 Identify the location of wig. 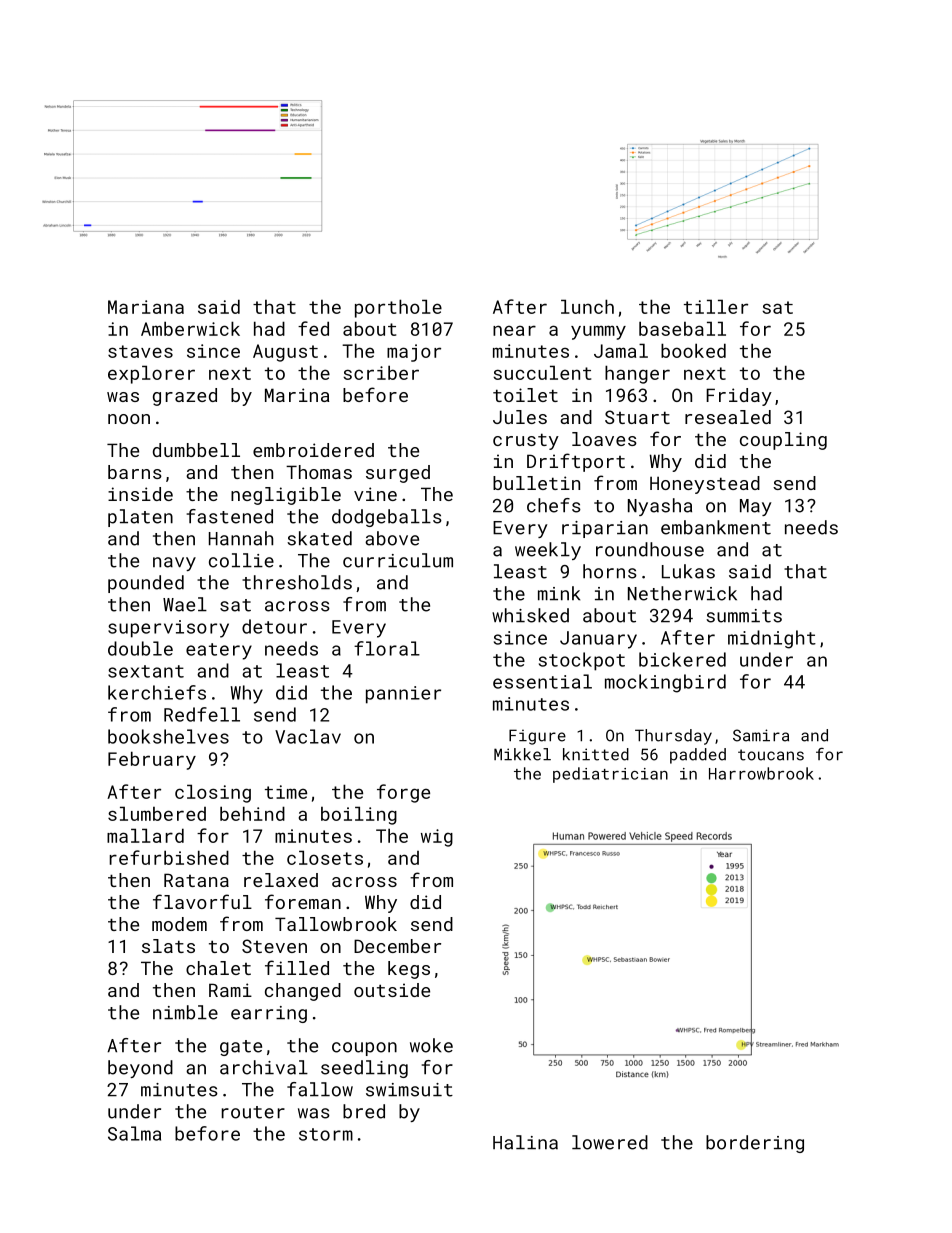
(437, 838).
